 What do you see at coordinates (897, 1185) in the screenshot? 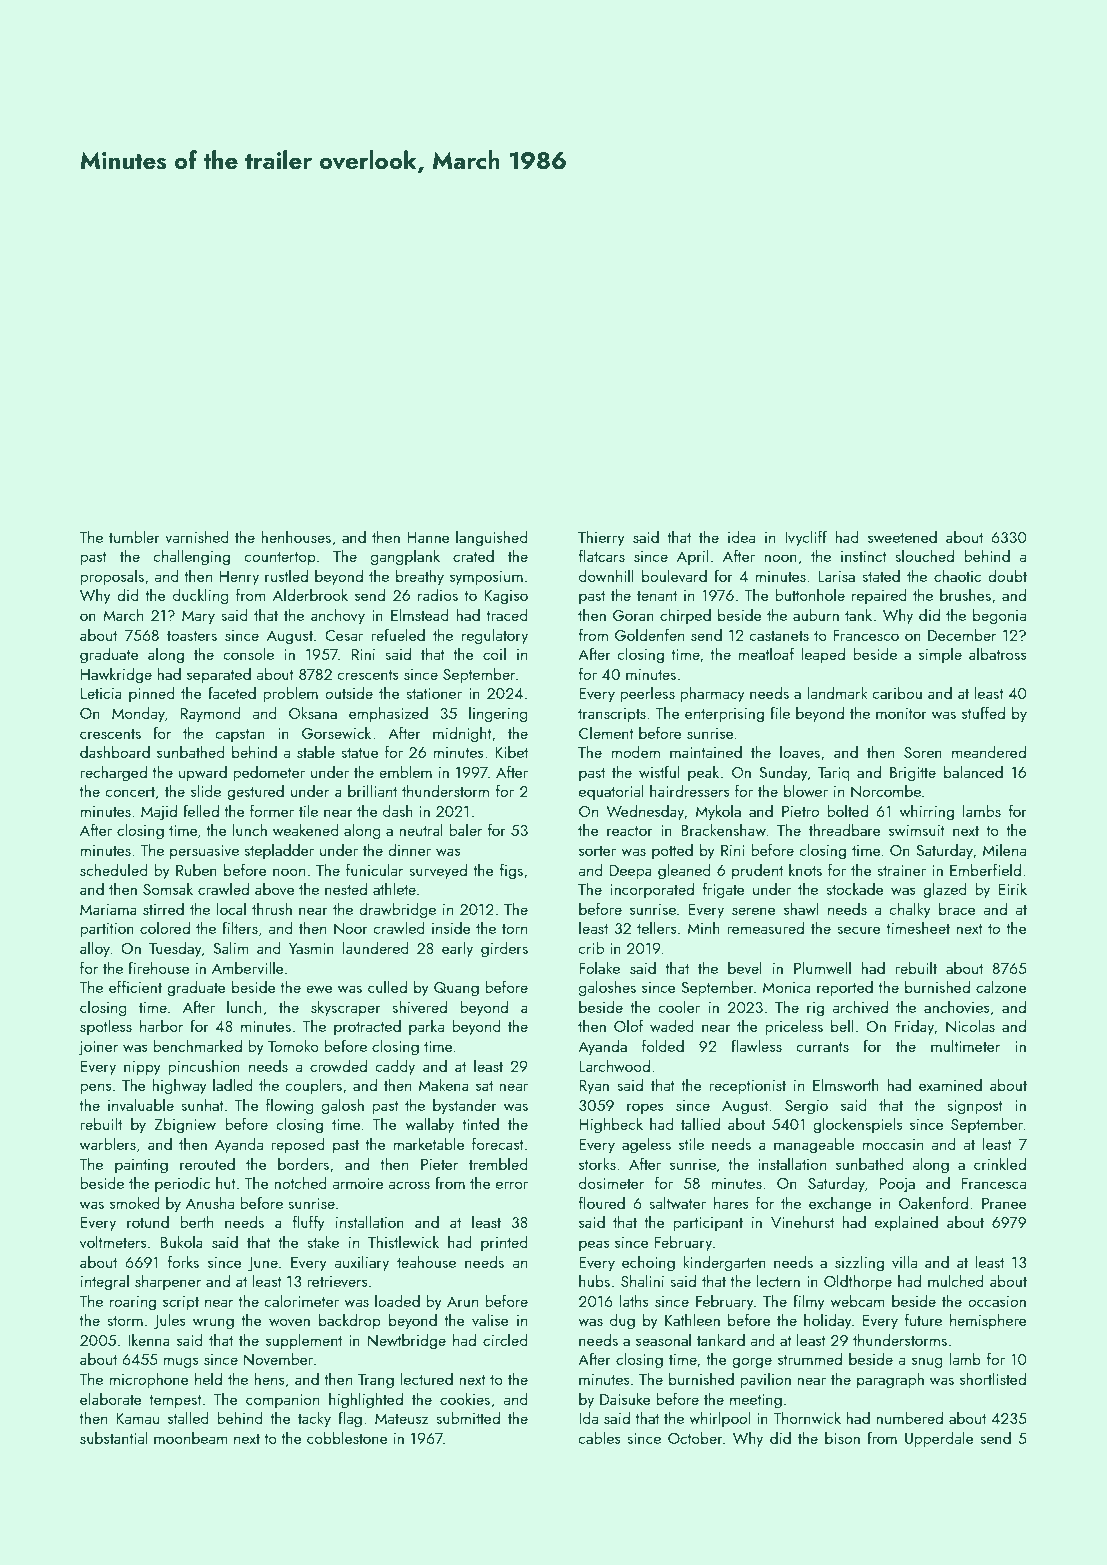
I see `Pooja` at bounding box center [897, 1185].
